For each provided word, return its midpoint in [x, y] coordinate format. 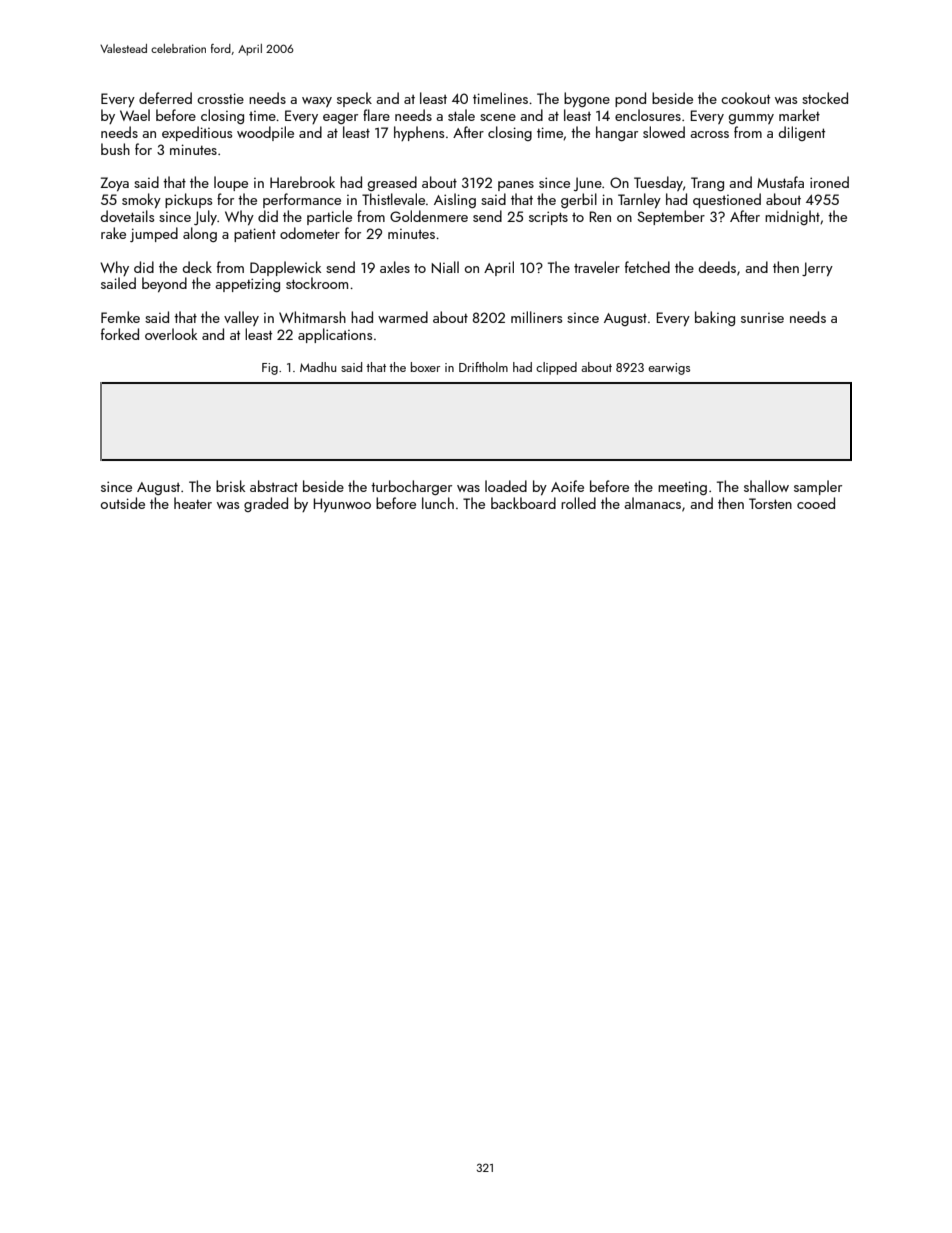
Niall [445, 267]
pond [630, 99]
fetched [647, 267]
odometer [310, 233]
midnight [792, 217]
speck [354, 99]
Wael [135, 115]
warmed [403, 317]
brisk [230, 486]
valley [241, 318]
